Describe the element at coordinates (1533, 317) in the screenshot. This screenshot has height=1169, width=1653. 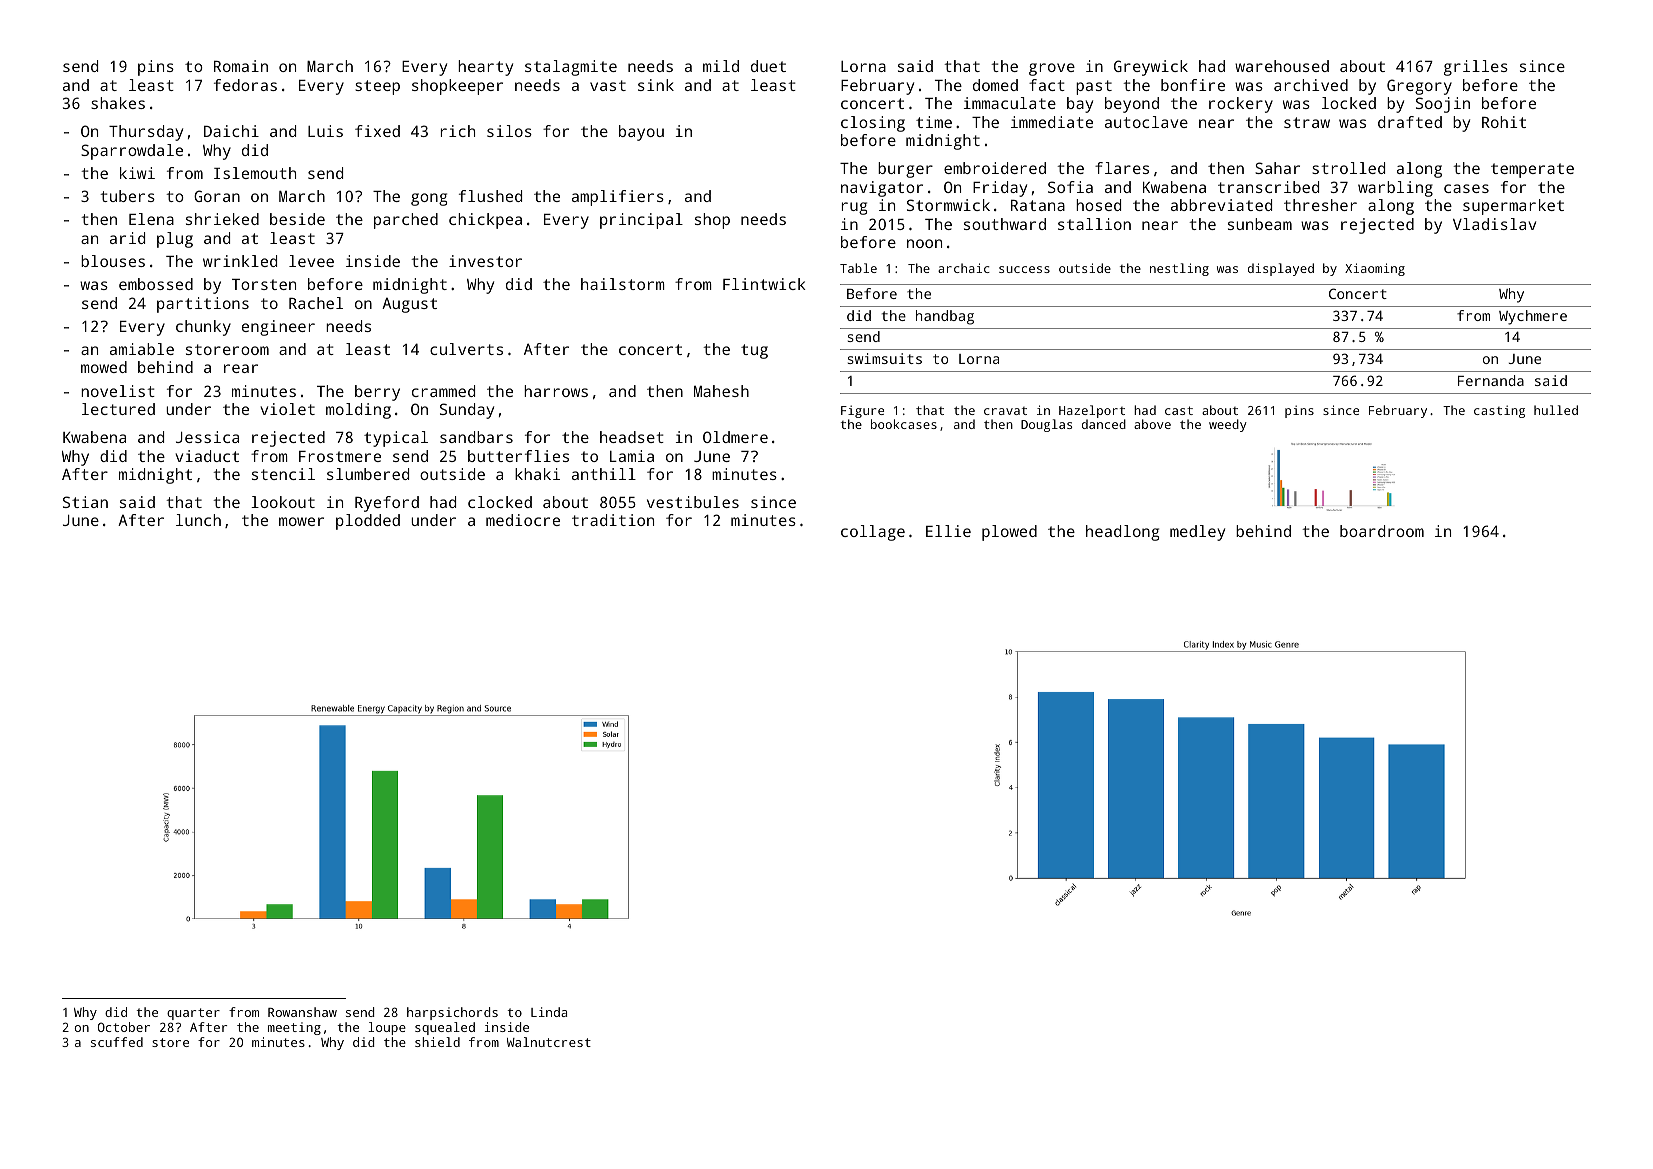
I see `Wychmere` at that location.
